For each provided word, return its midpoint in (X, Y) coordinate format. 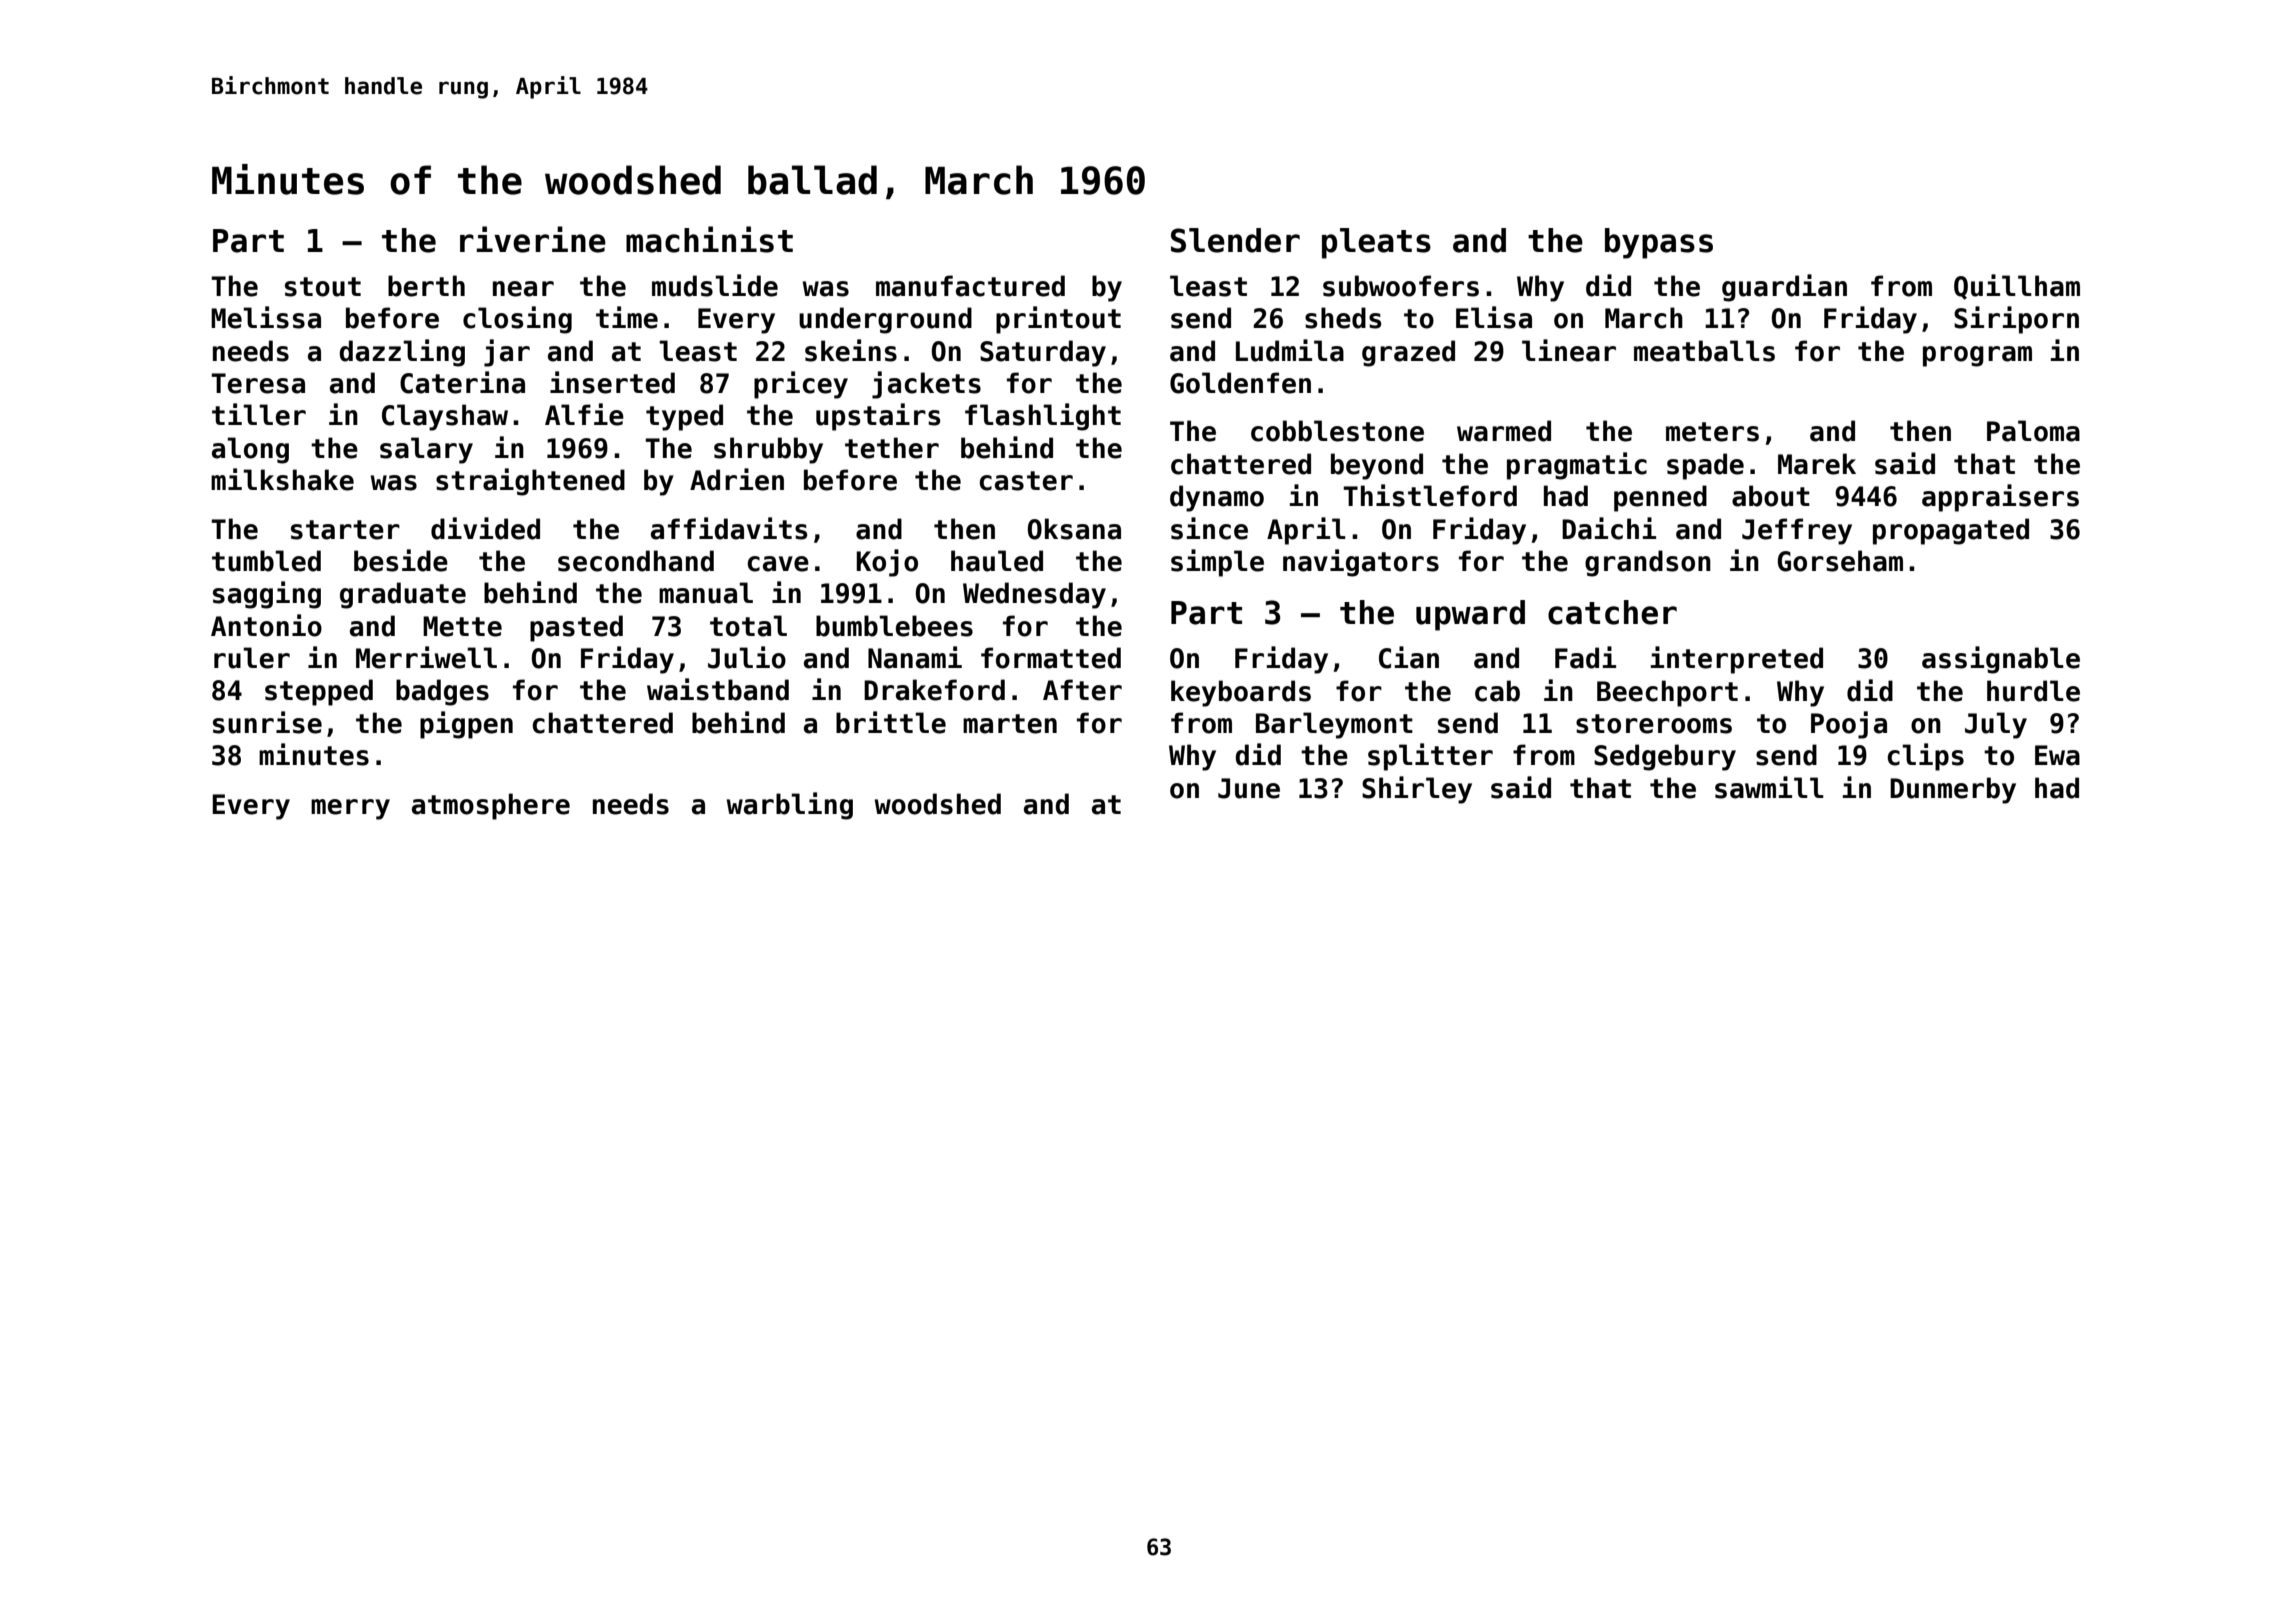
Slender (1235, 240)
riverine (533, 239)
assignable (2001, 660)
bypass (1659, 243)
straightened (530, 482)
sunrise (267, 722)
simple (1217, 563)
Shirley (1417, 790)
